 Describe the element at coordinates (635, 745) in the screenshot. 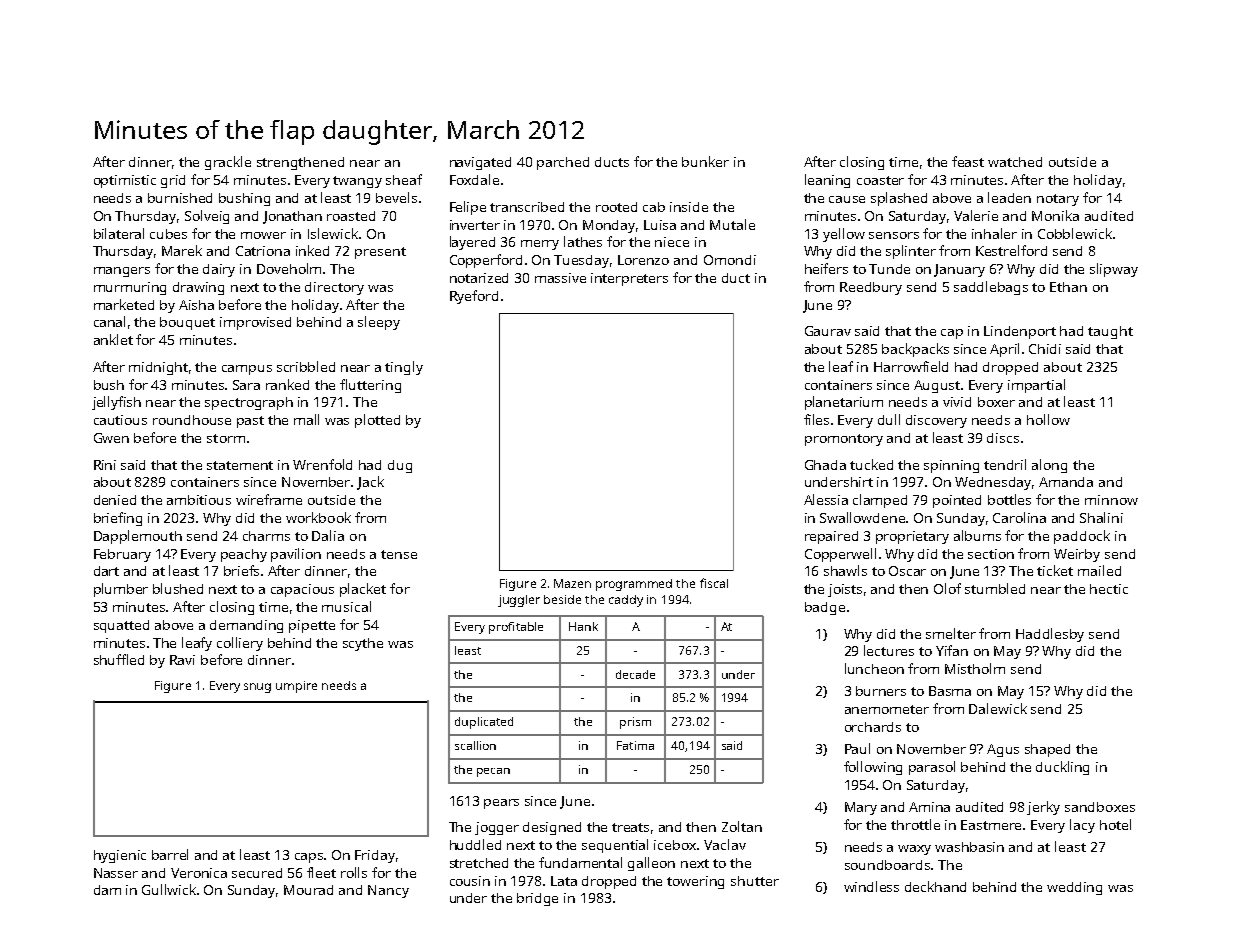

I see `Fatima` at that location.
